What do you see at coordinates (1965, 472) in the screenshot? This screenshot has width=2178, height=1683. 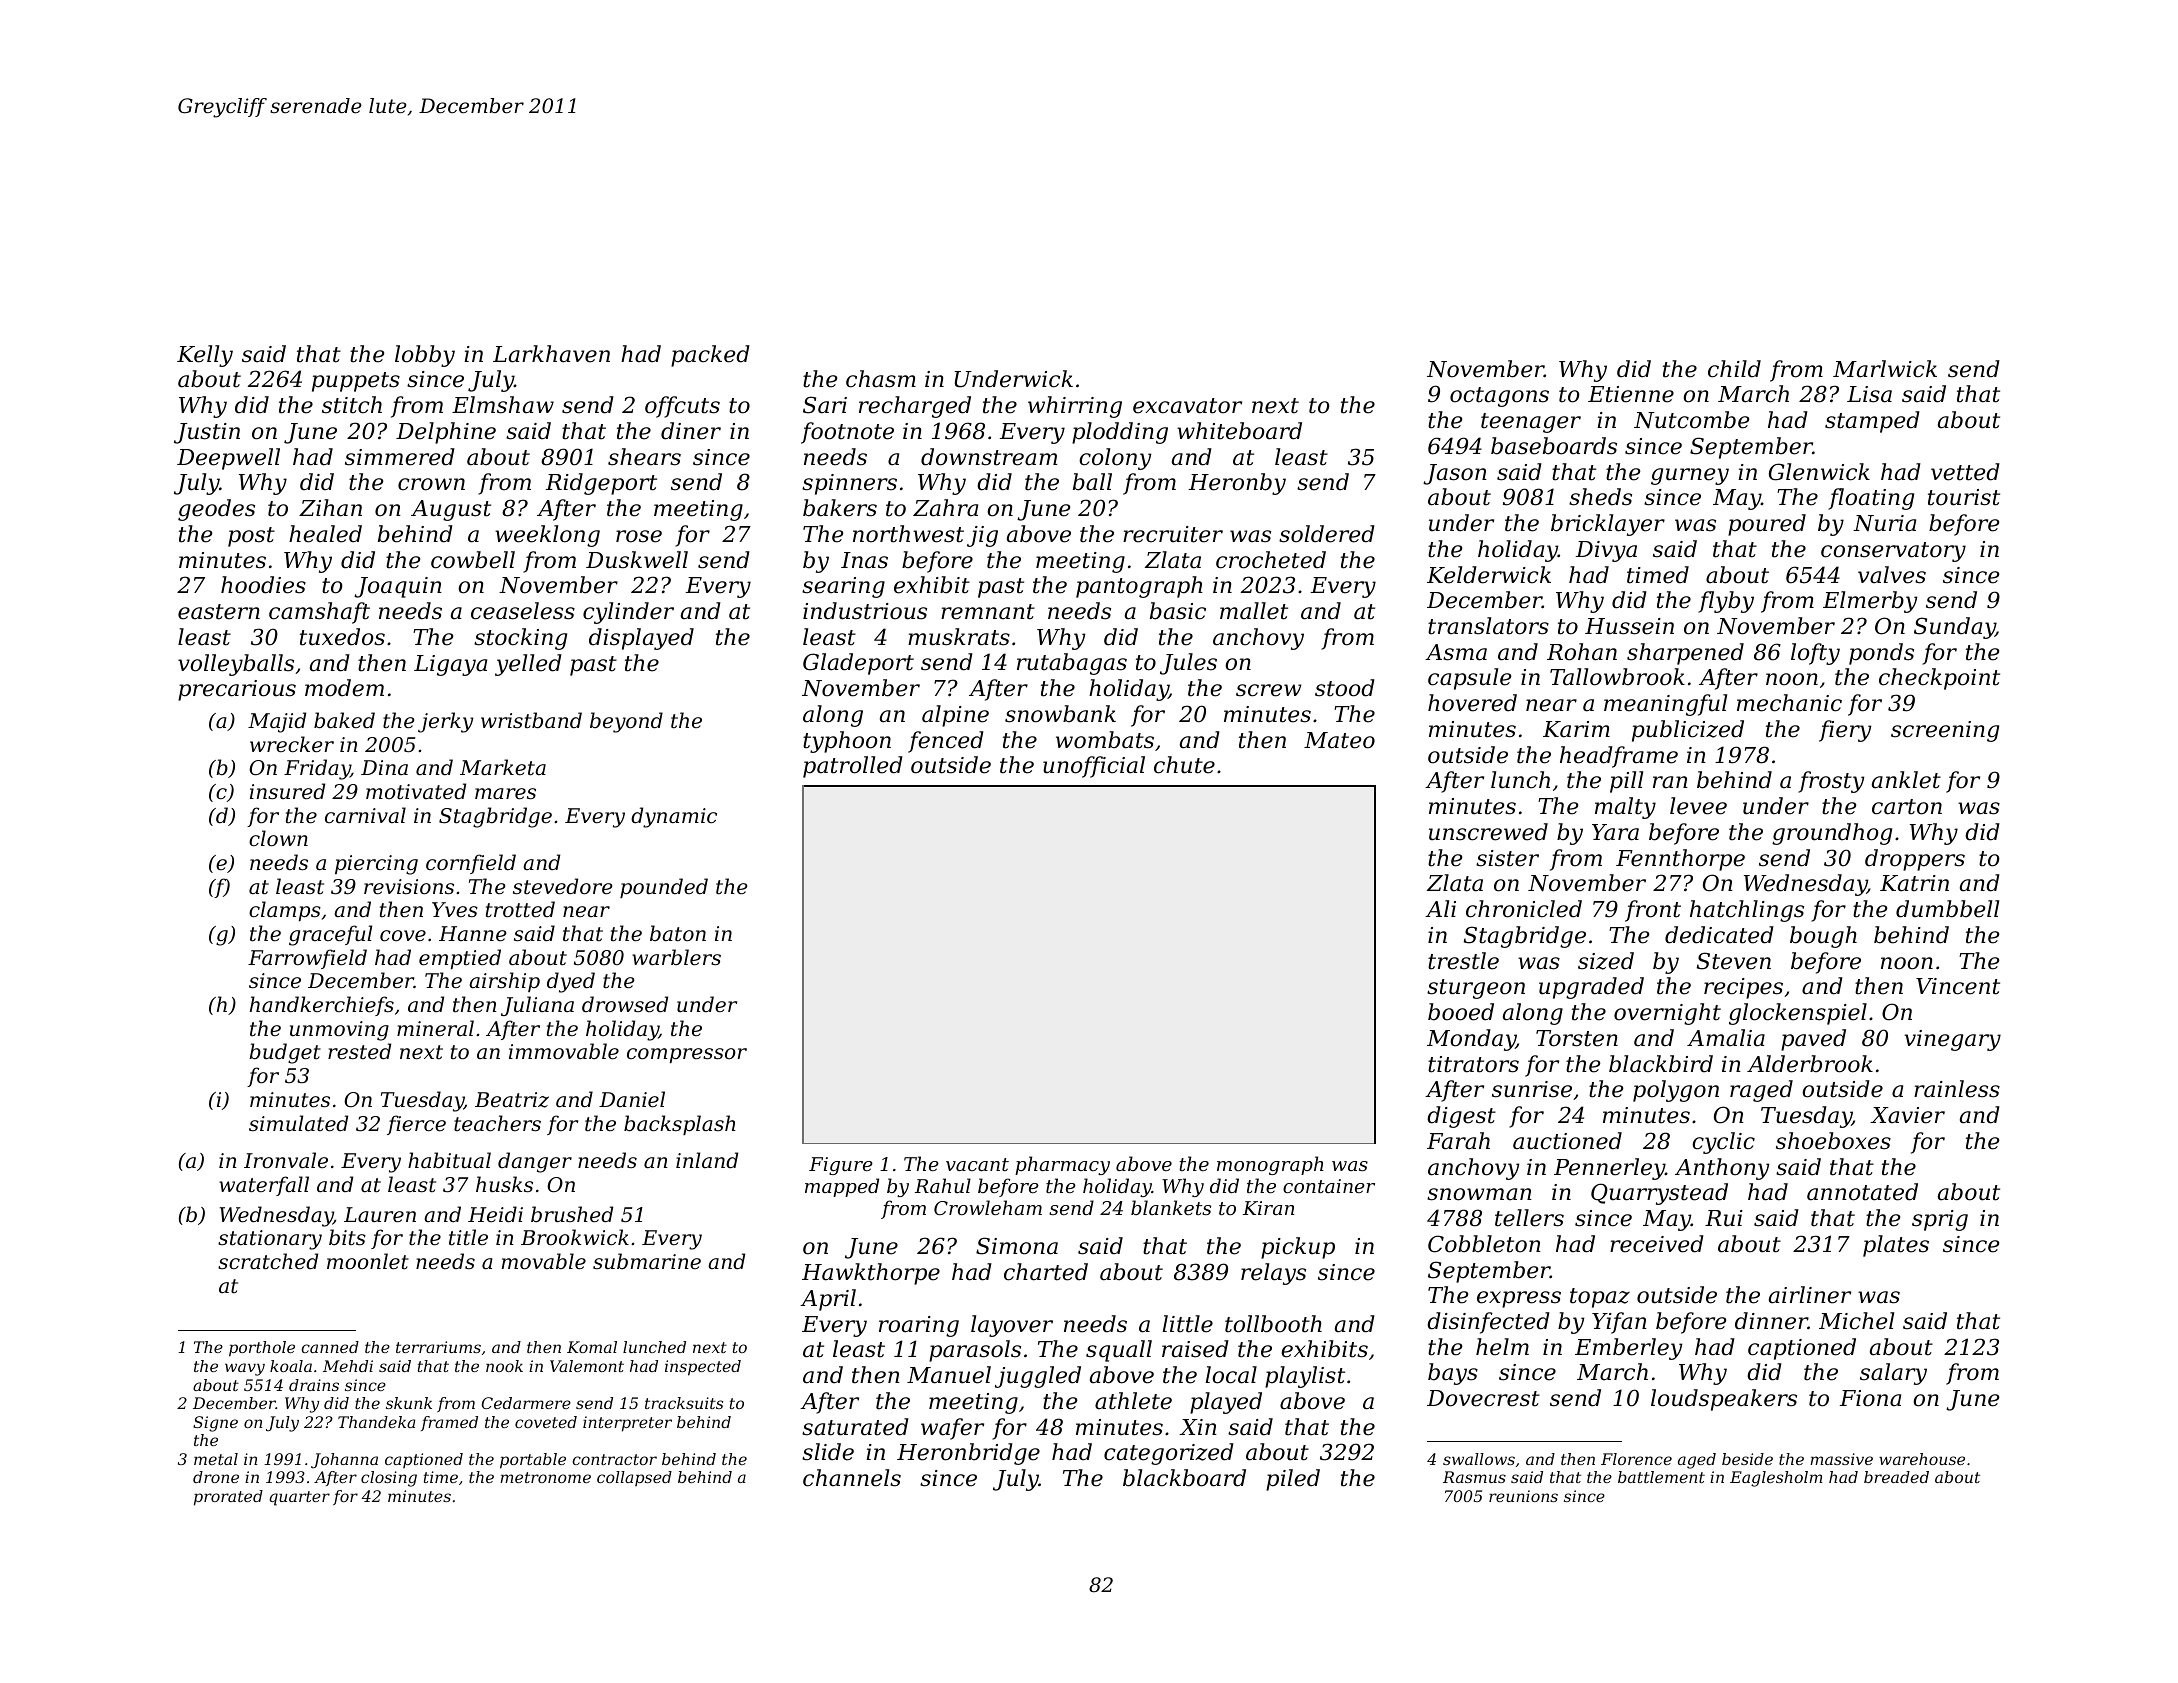 I see `vetted` at bounding box center [1965, 472].
